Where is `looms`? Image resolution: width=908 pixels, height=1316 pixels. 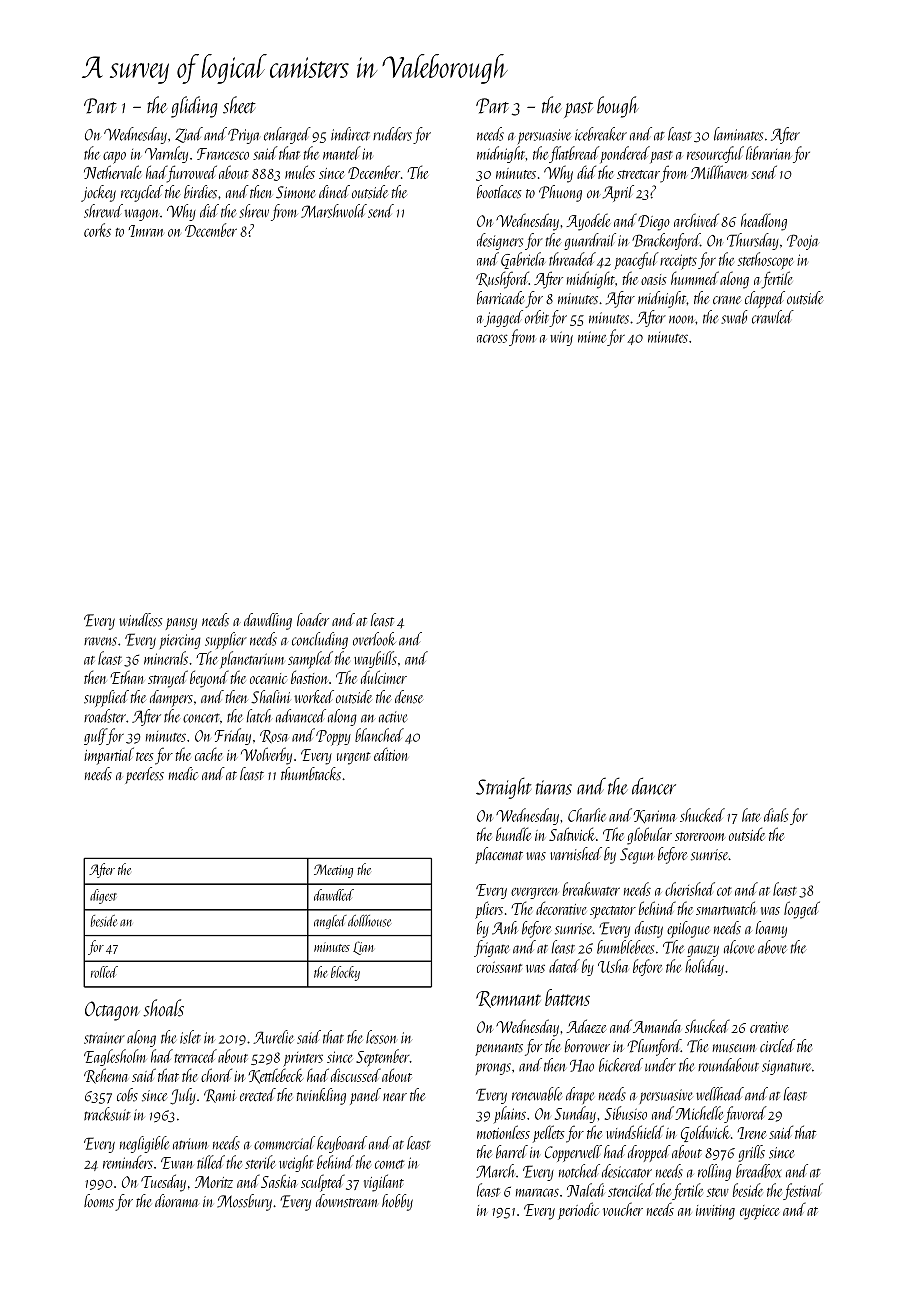 looms is located at coordinates (99, 1201).
